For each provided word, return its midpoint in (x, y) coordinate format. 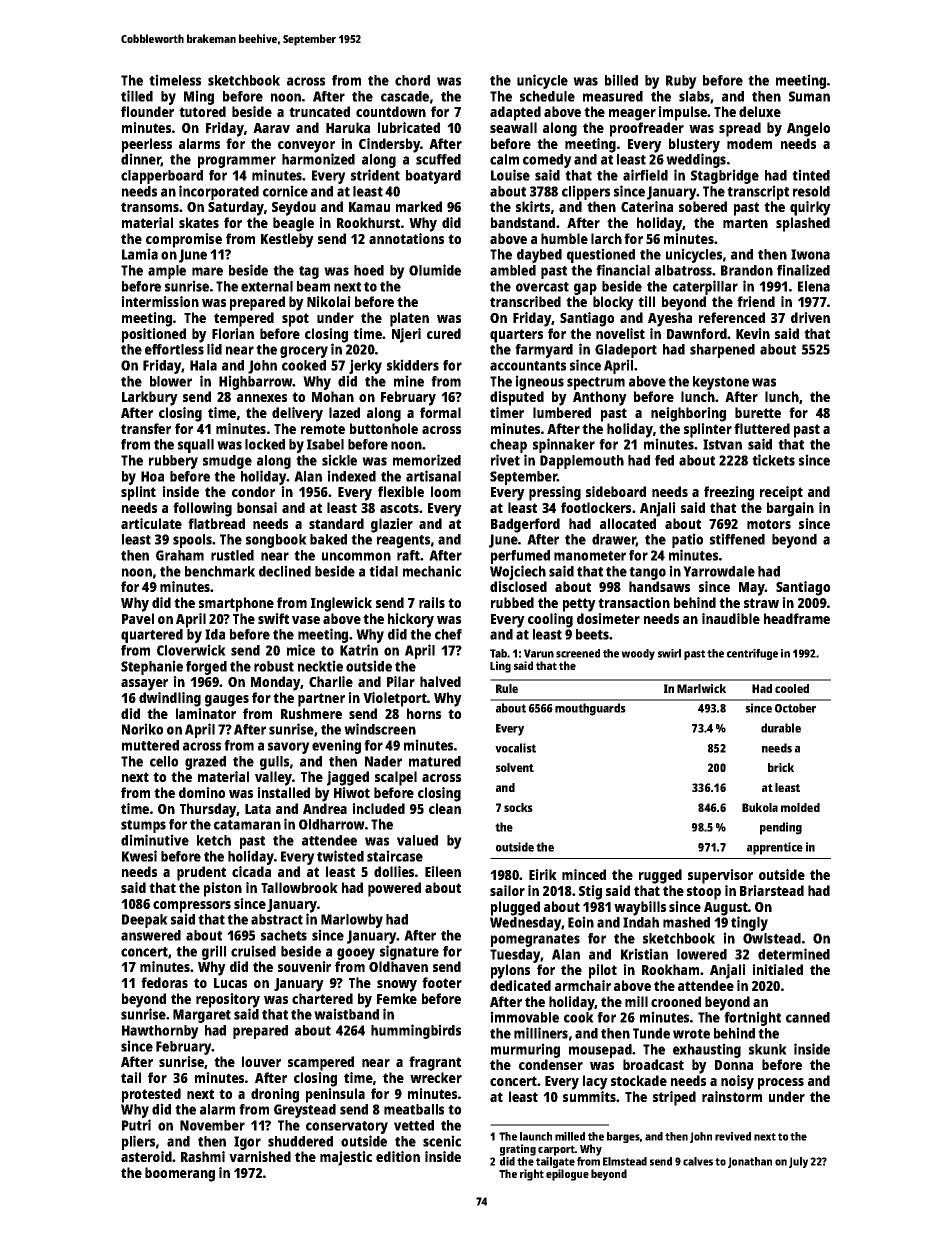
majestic (346, 1158)
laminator (206, 713)
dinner (141, 160)
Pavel (138, 618)
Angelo (808, 129)
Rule (507, 688)
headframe (797, 618)
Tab (498, 653)
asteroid (146, 1156)
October (795, 708)
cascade (405, 96)
